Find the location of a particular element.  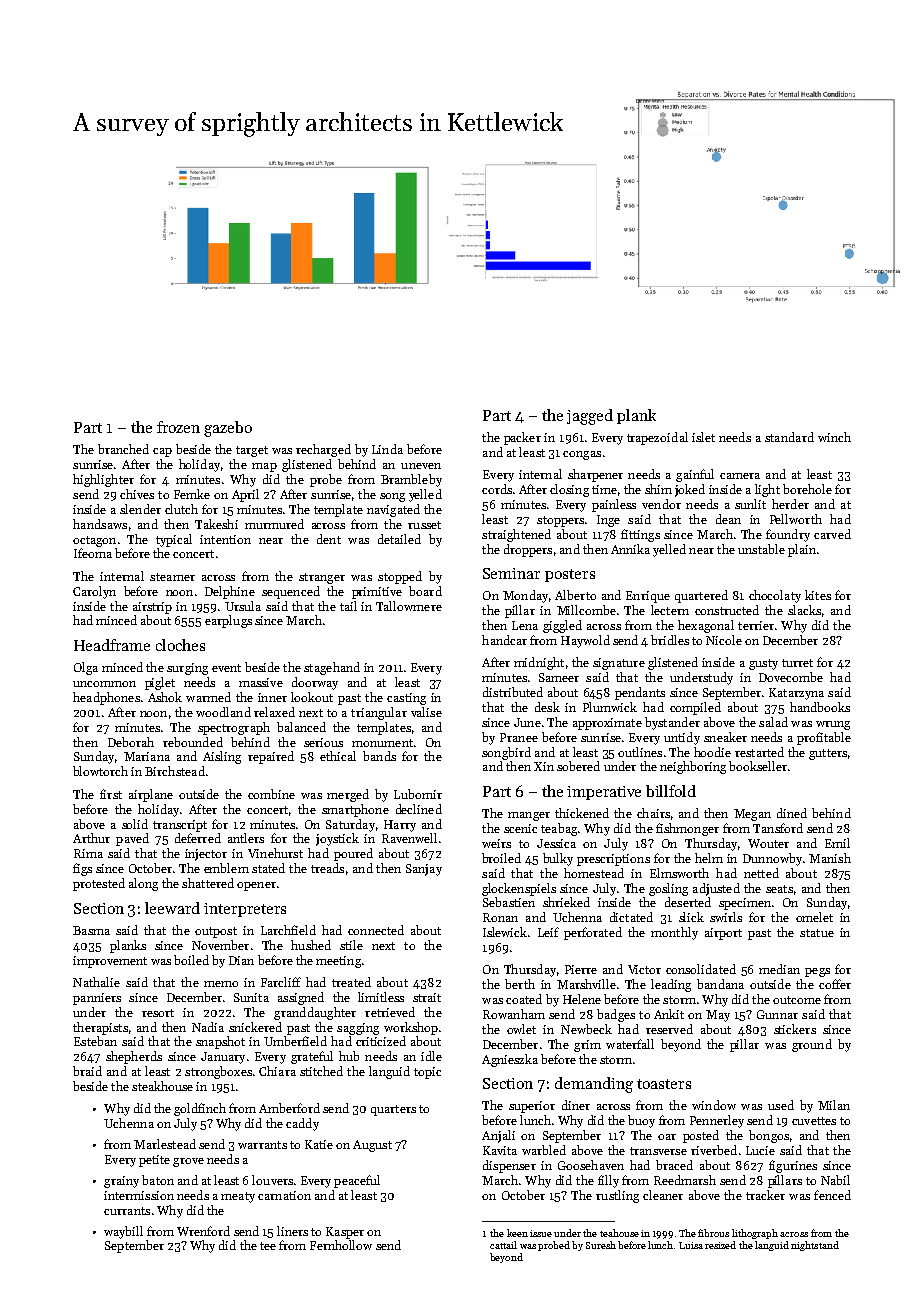

dined is located at coordinates (792, 813).
